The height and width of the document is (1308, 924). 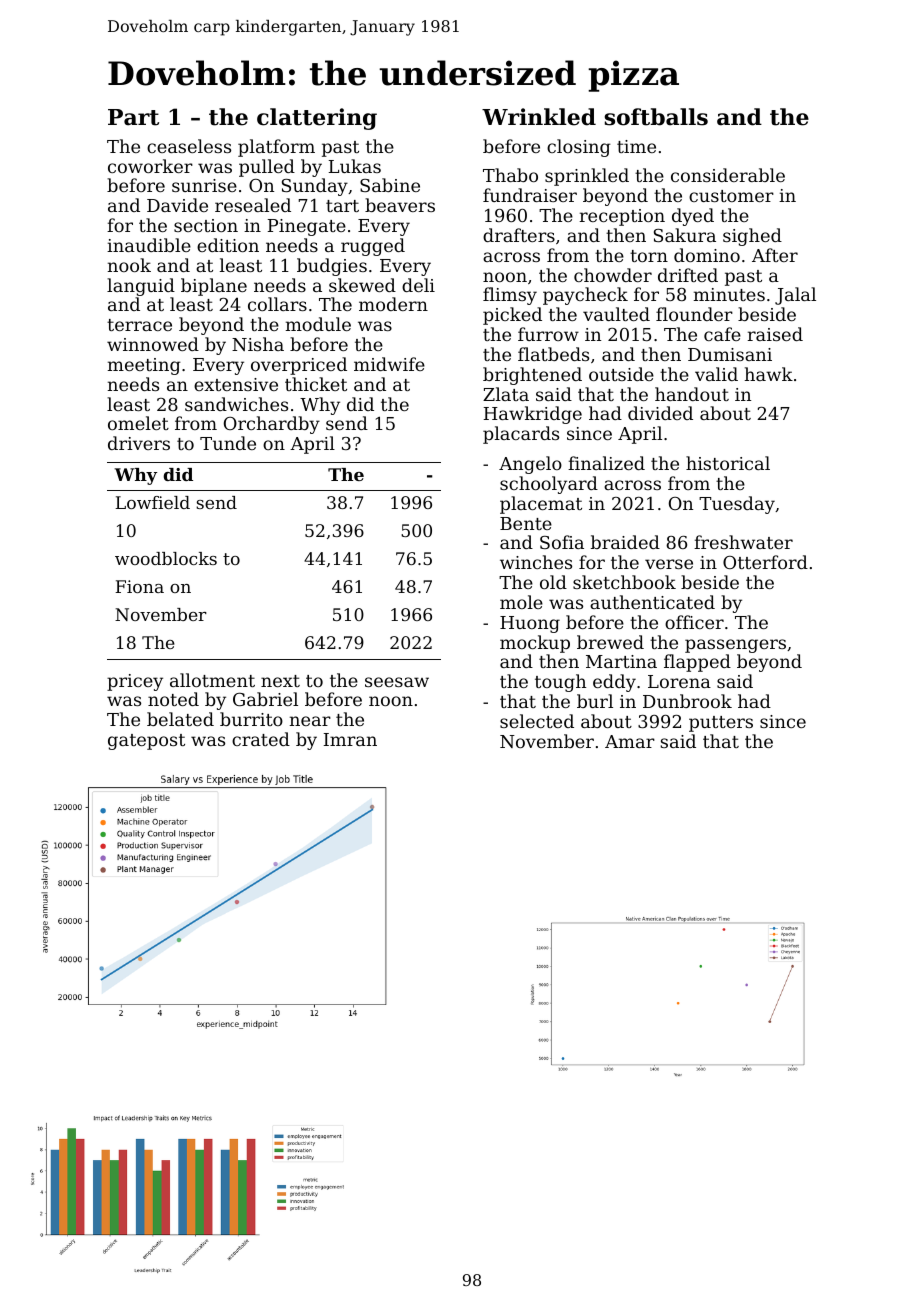 What do you see at coordinates (146, 742) in the document?
I see `gatepost` at bounding box center [146, 742].
